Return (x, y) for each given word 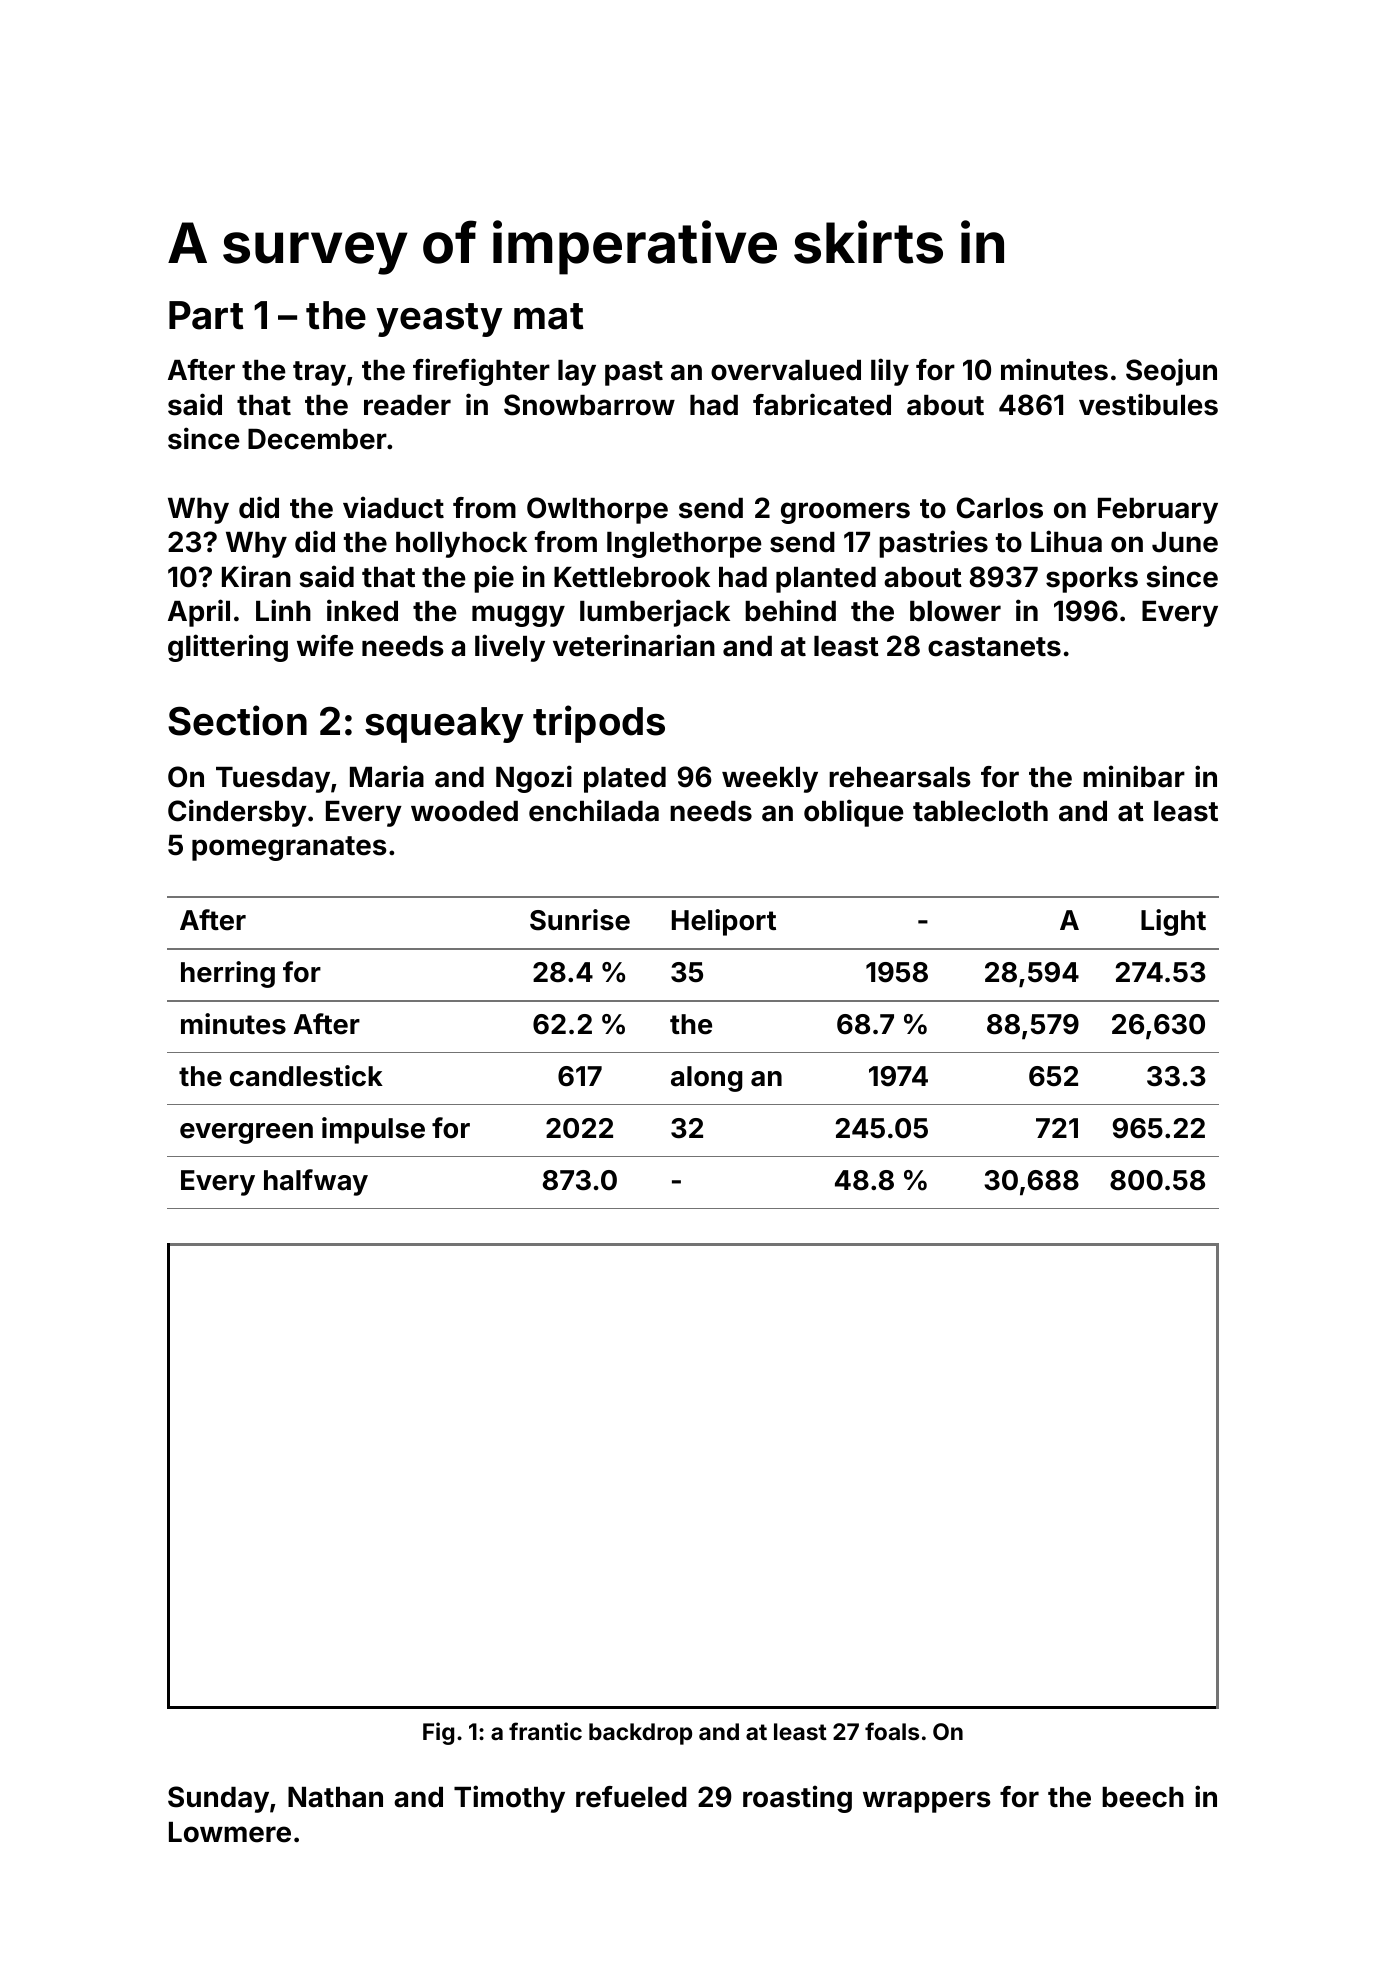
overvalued (786, 370)
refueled (631, 1797)
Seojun (1171, 372)
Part (206, 315)
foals (892, 1731)
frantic (545, 1731)
